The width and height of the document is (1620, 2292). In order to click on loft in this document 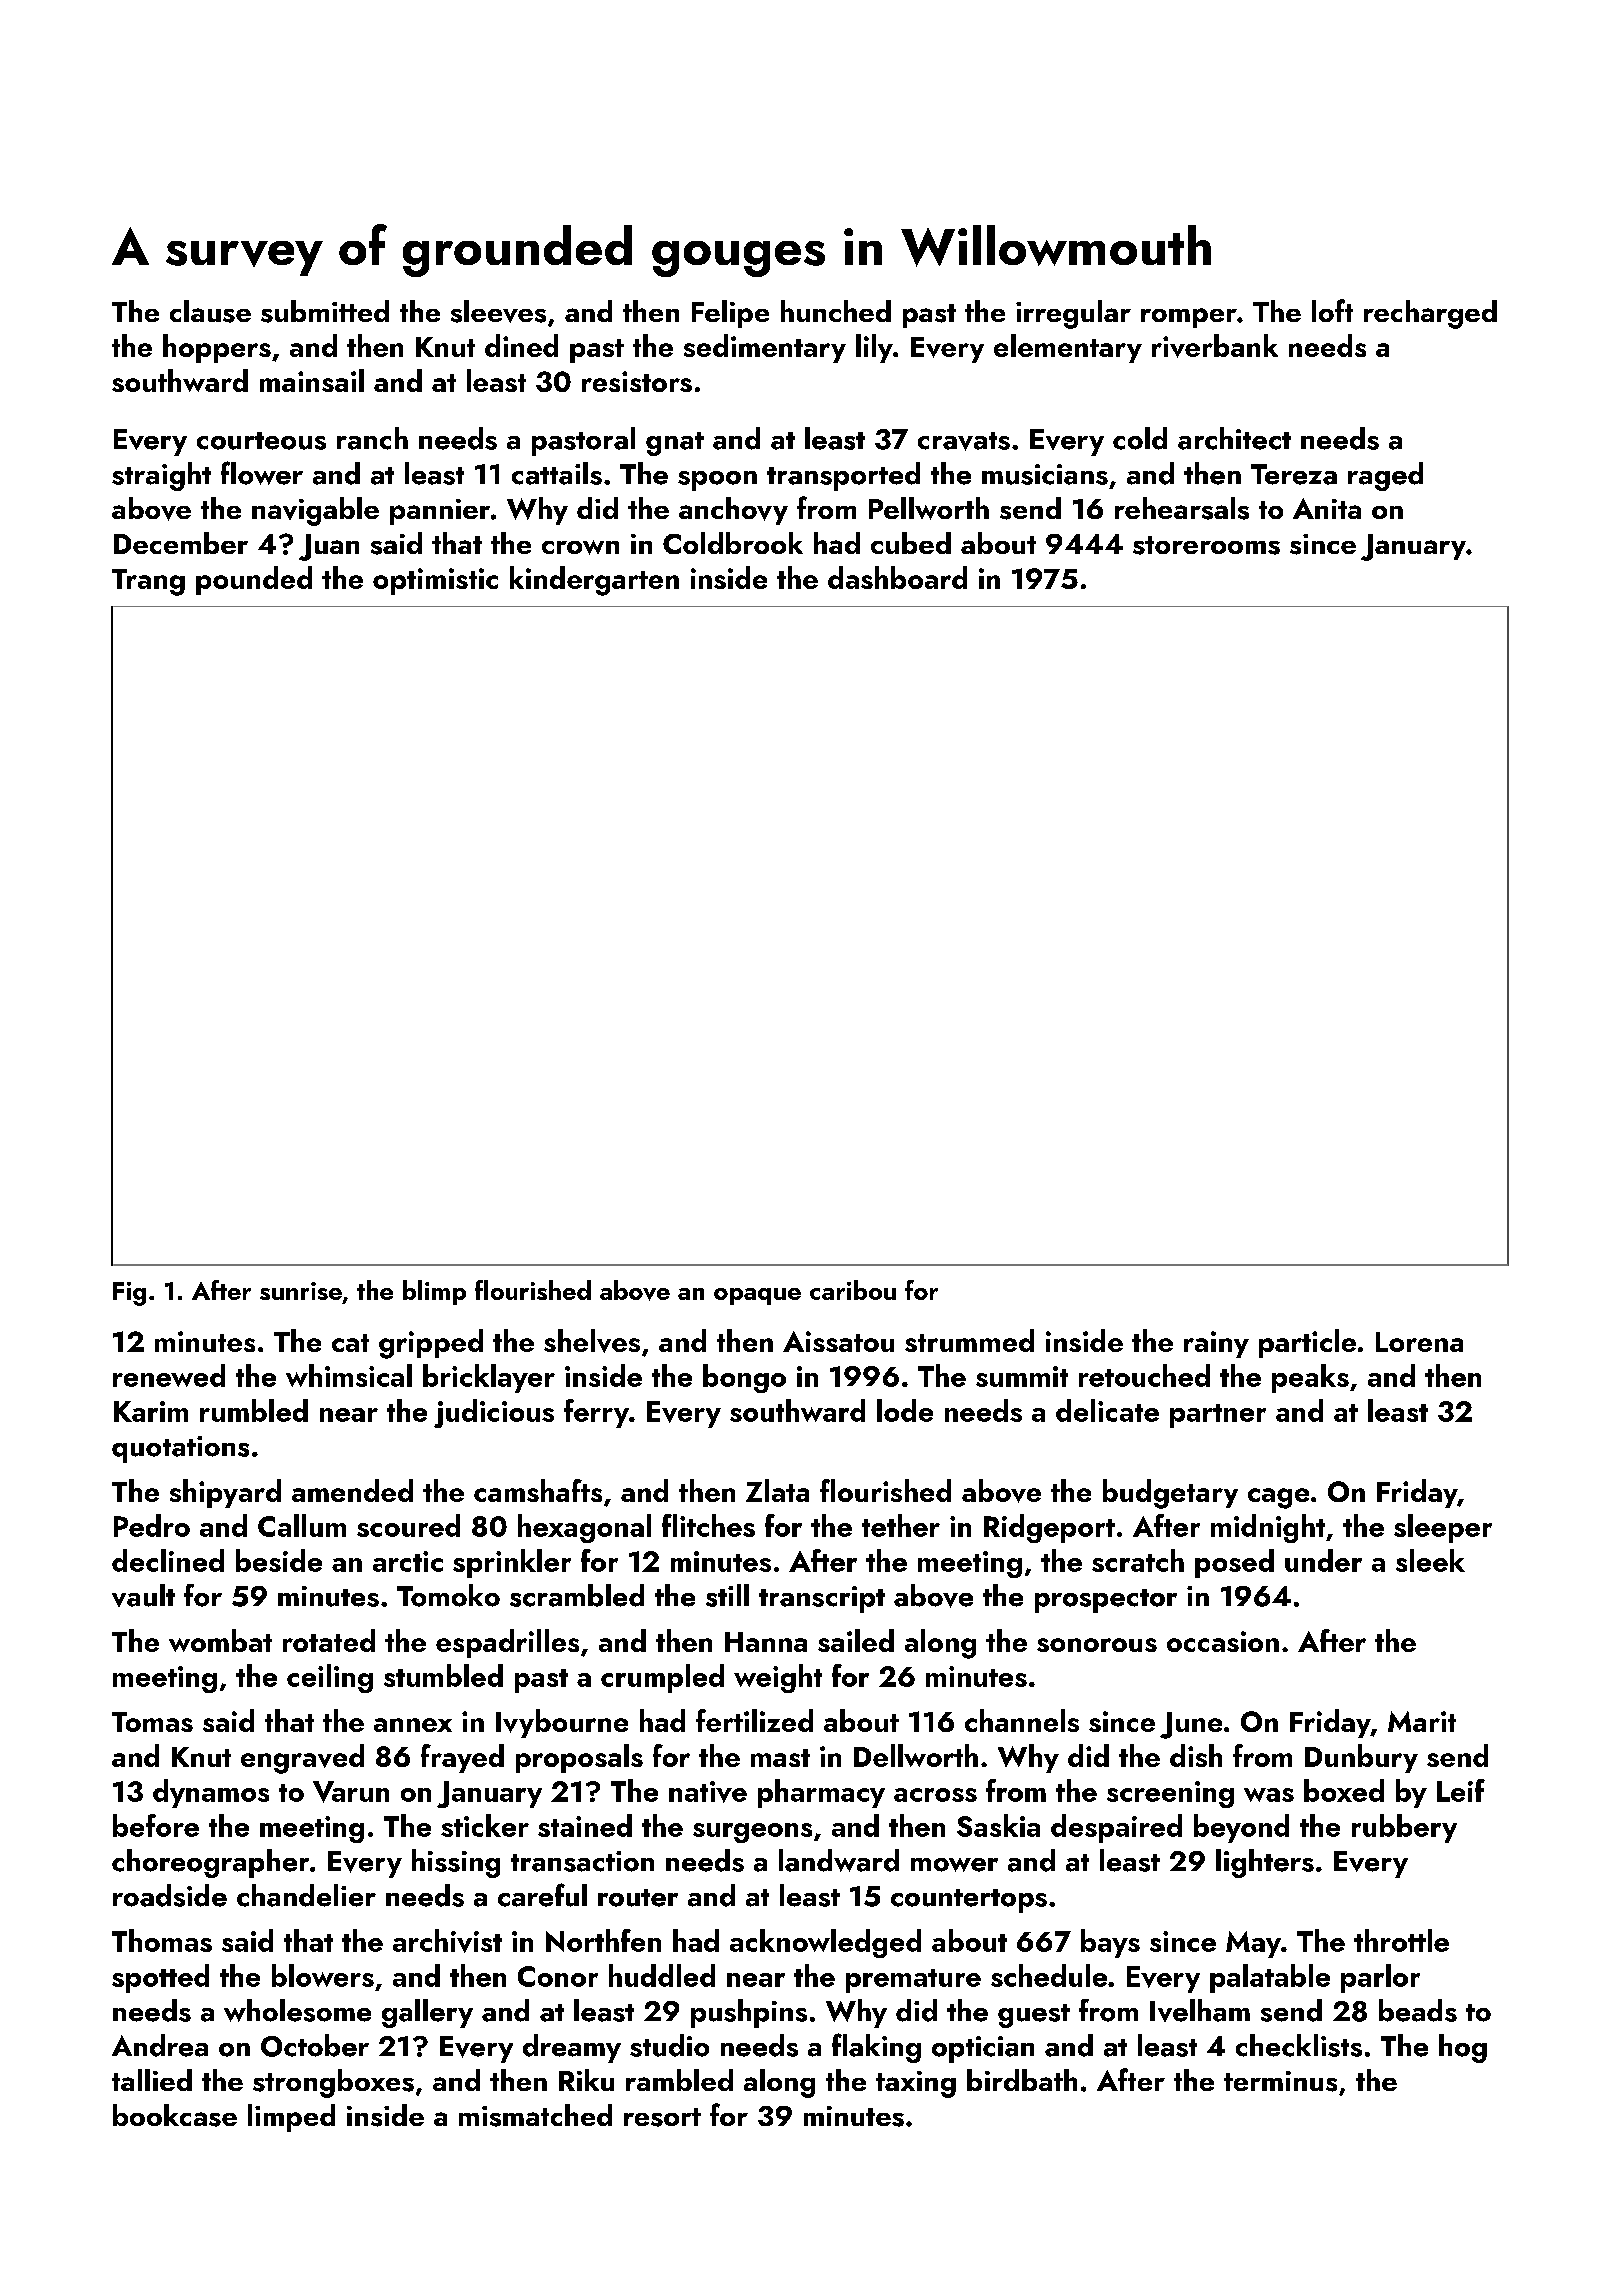, I will do `click(1332, 310)`.
